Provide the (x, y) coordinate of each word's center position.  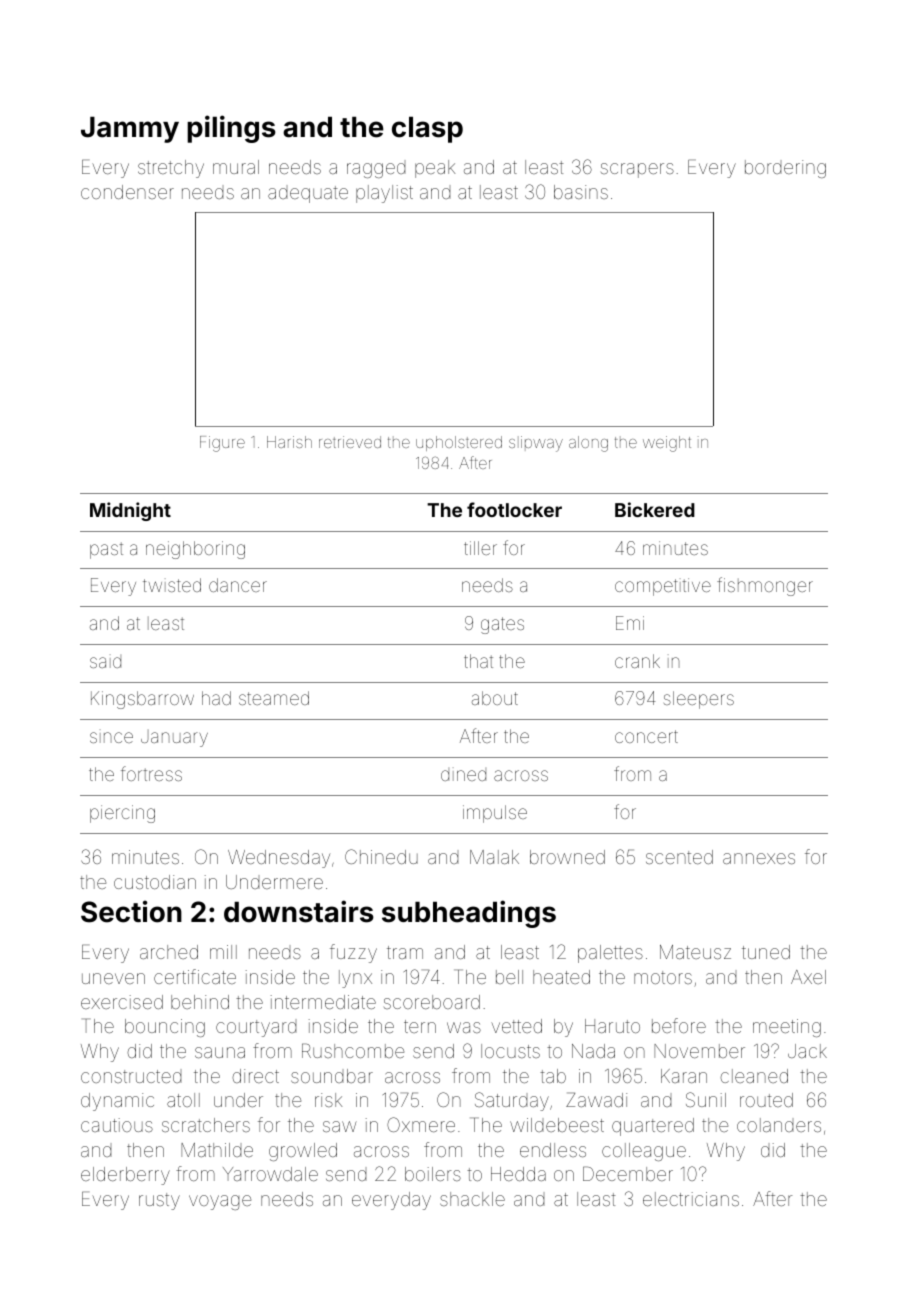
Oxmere (421, 1124)
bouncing (165, 1028)
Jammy (130, 130)
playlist (384, 194)
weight (667, 444)
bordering (785, 169)
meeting (787, 1028)
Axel (808, 977)
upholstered (459, 443)
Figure (222, 444)
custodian (155, 882)
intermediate (323, 1002)
